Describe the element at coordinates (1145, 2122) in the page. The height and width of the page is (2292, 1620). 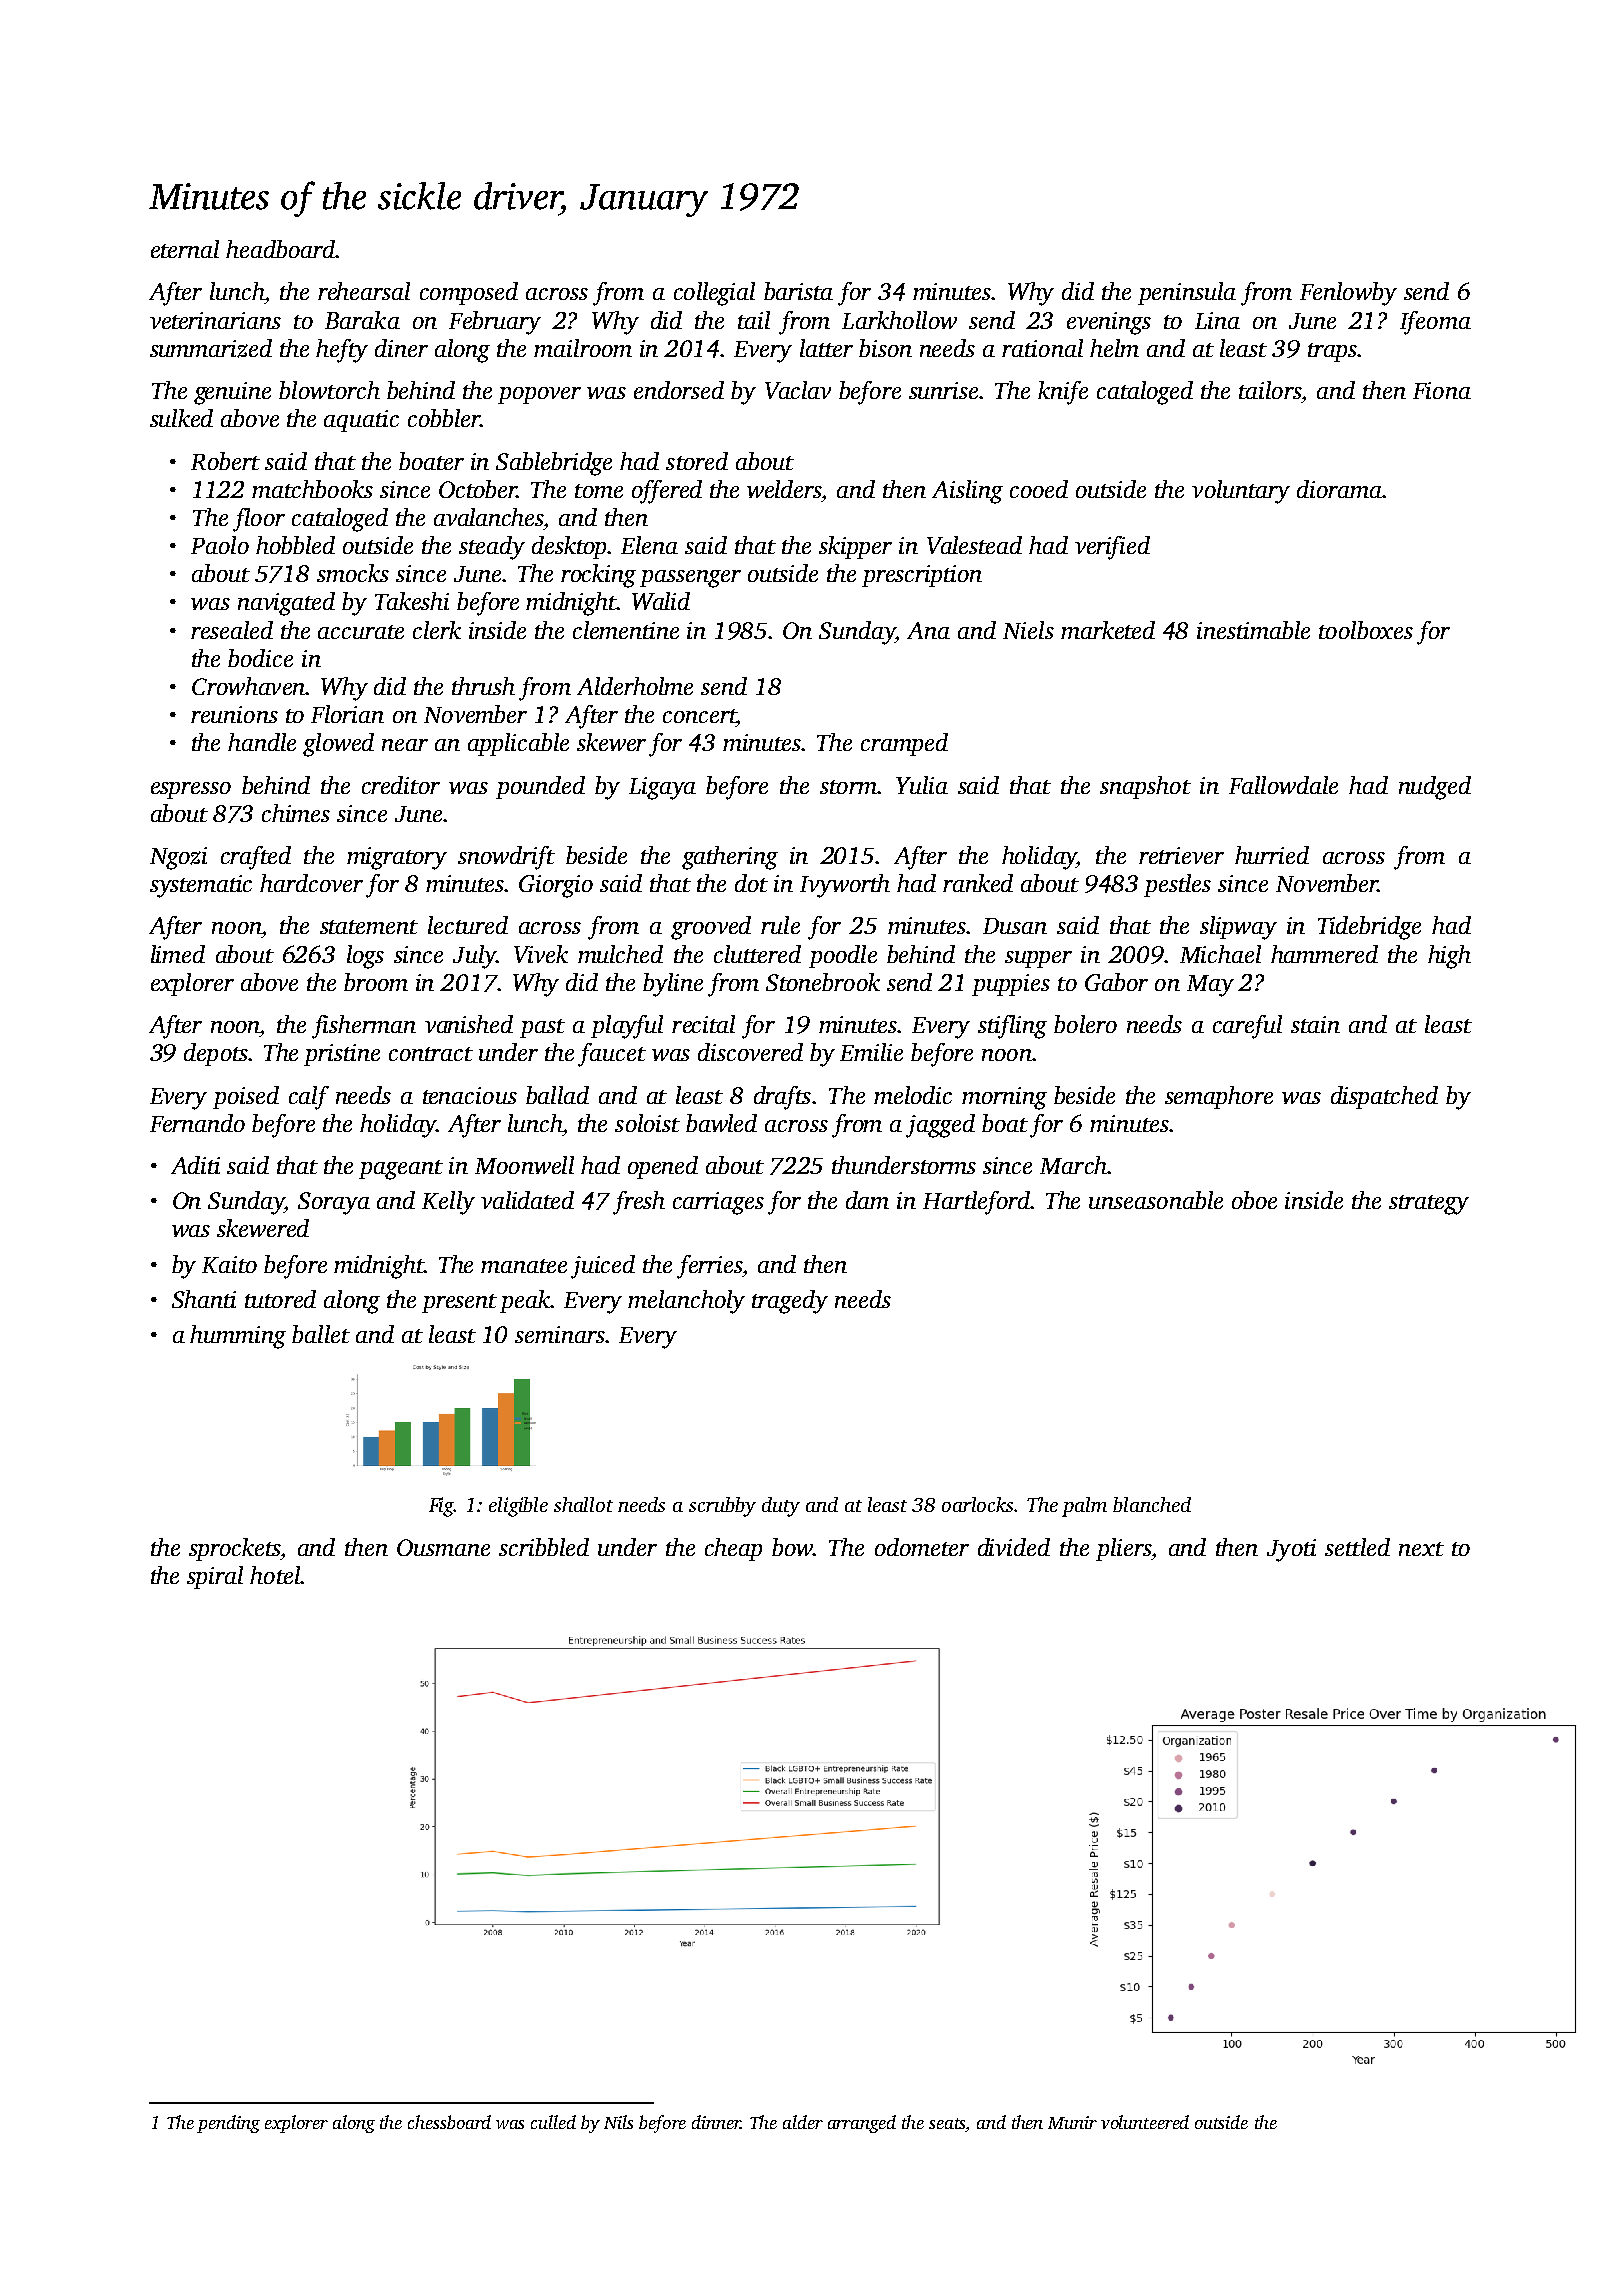
I see `volunteered` at that location.
